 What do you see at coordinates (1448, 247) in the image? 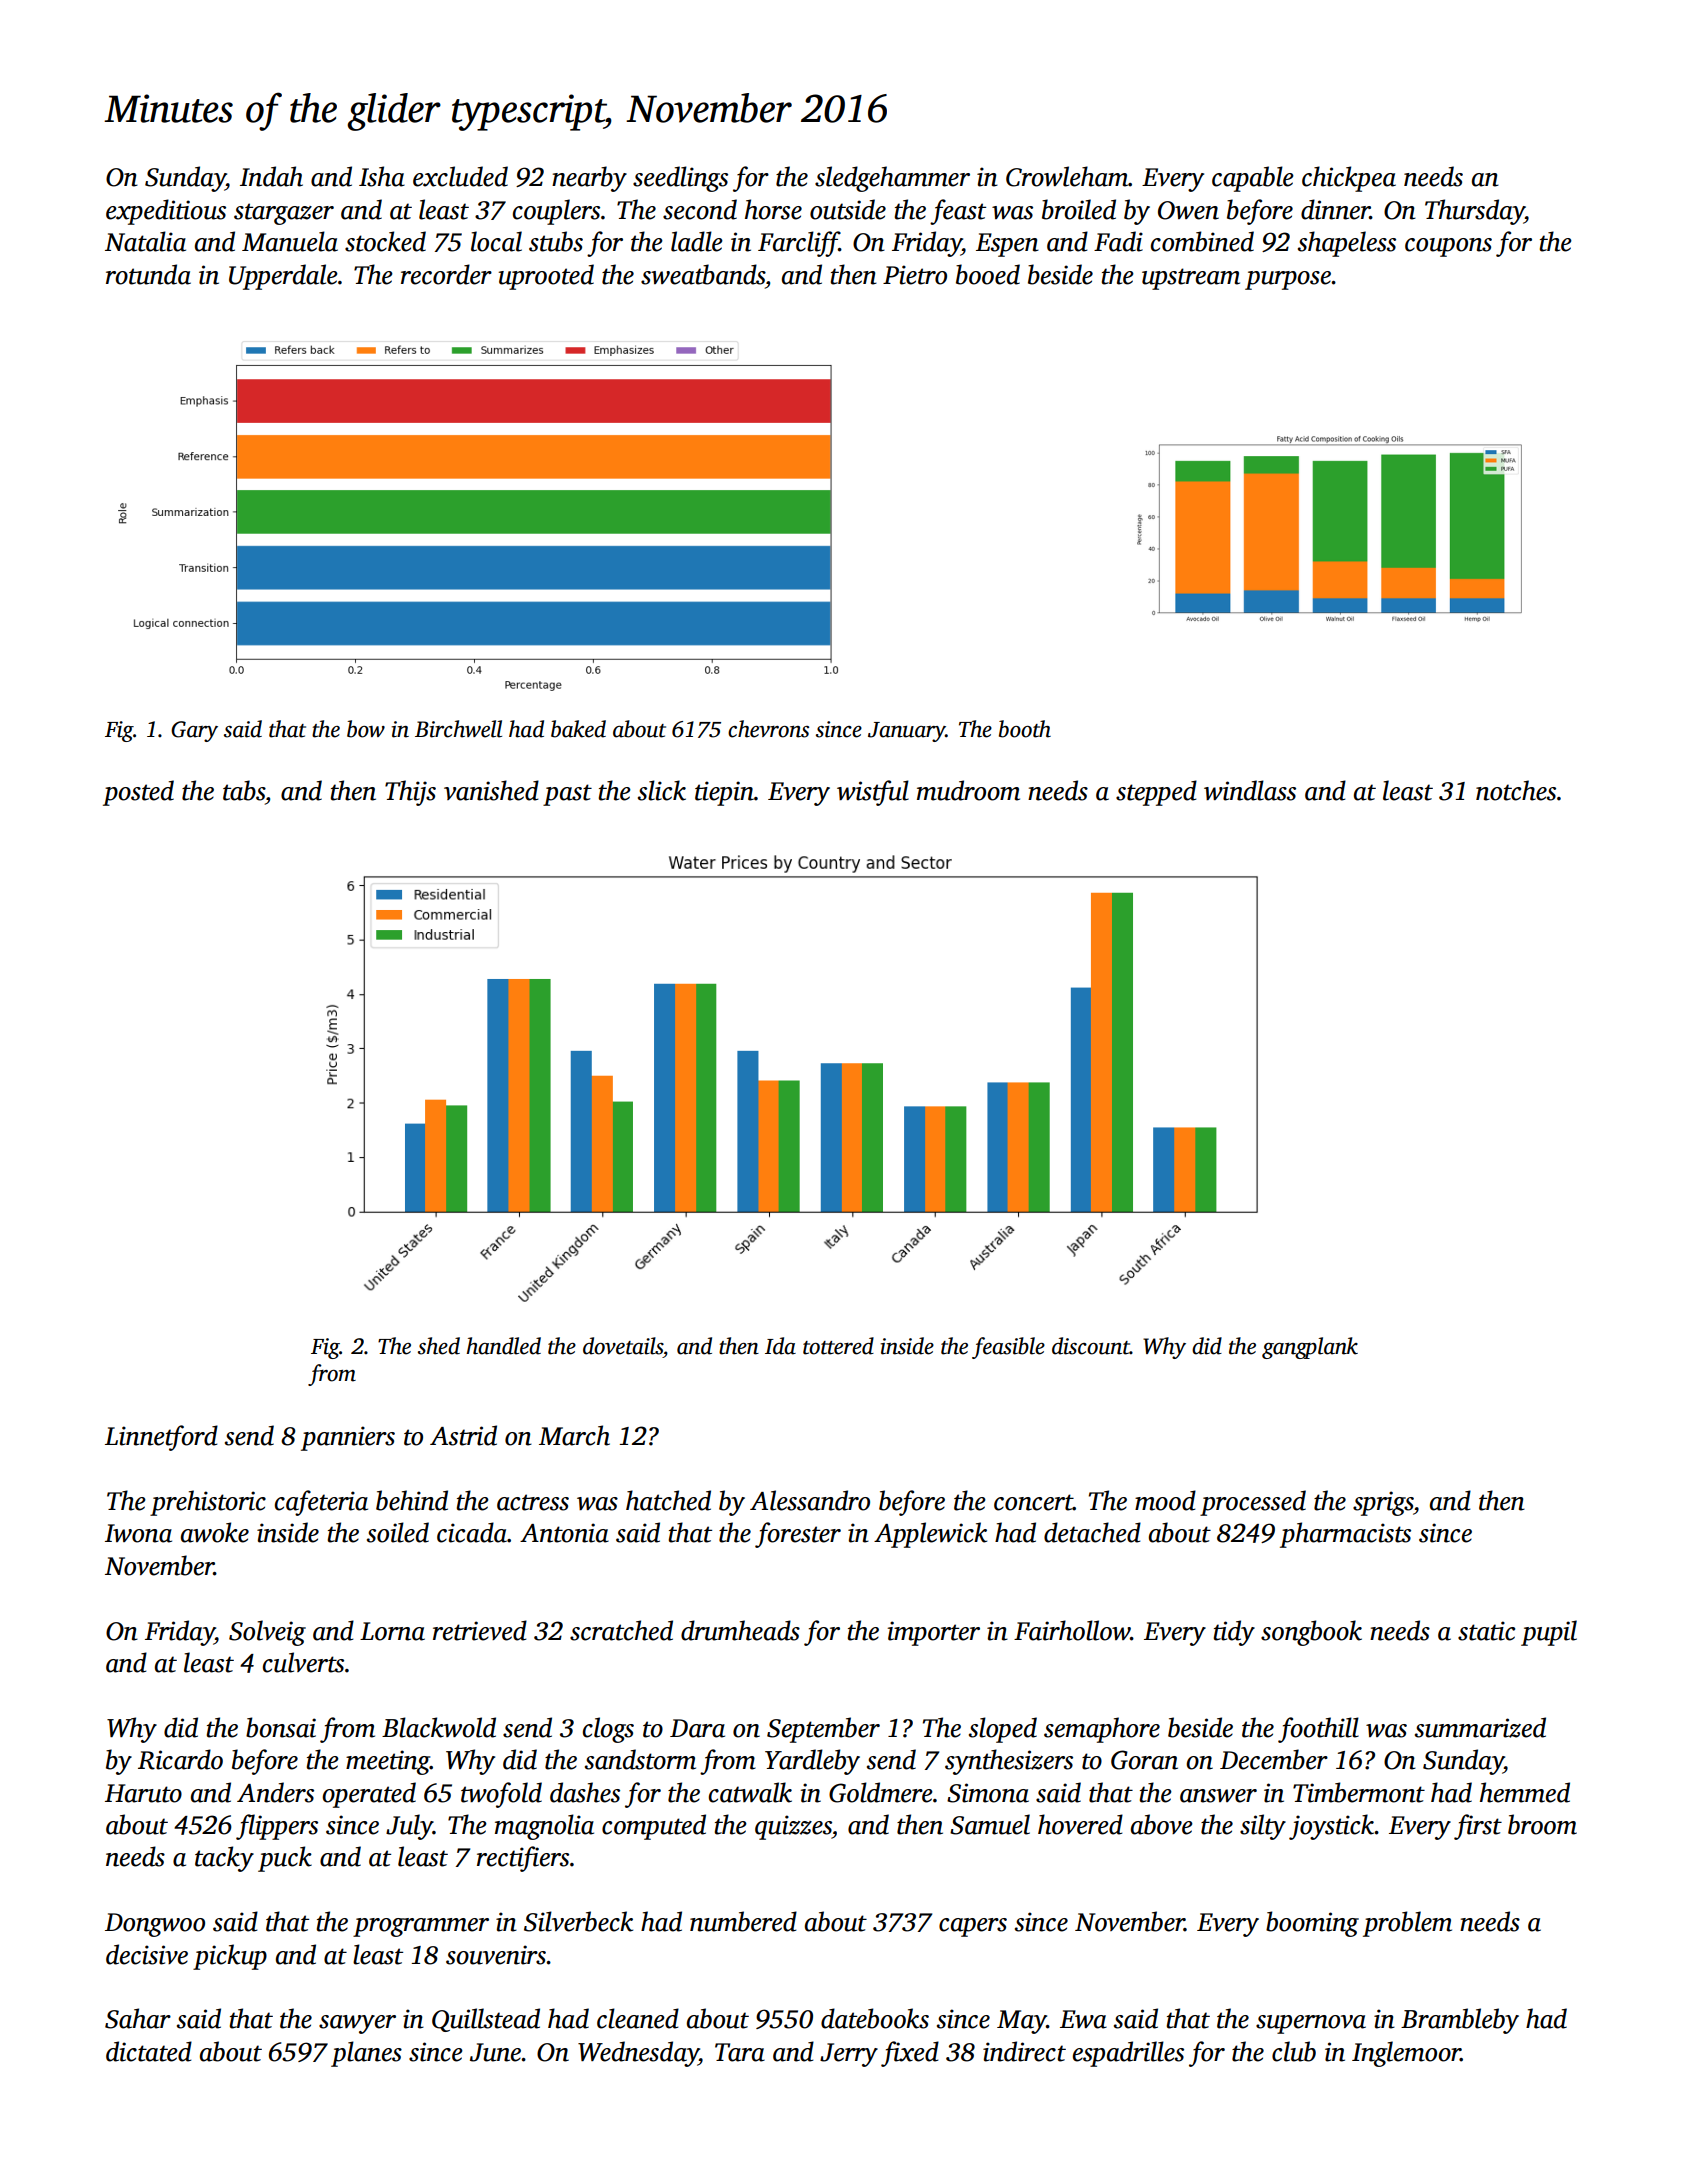
I see `coupons` at bounding box center [1448, 247].
